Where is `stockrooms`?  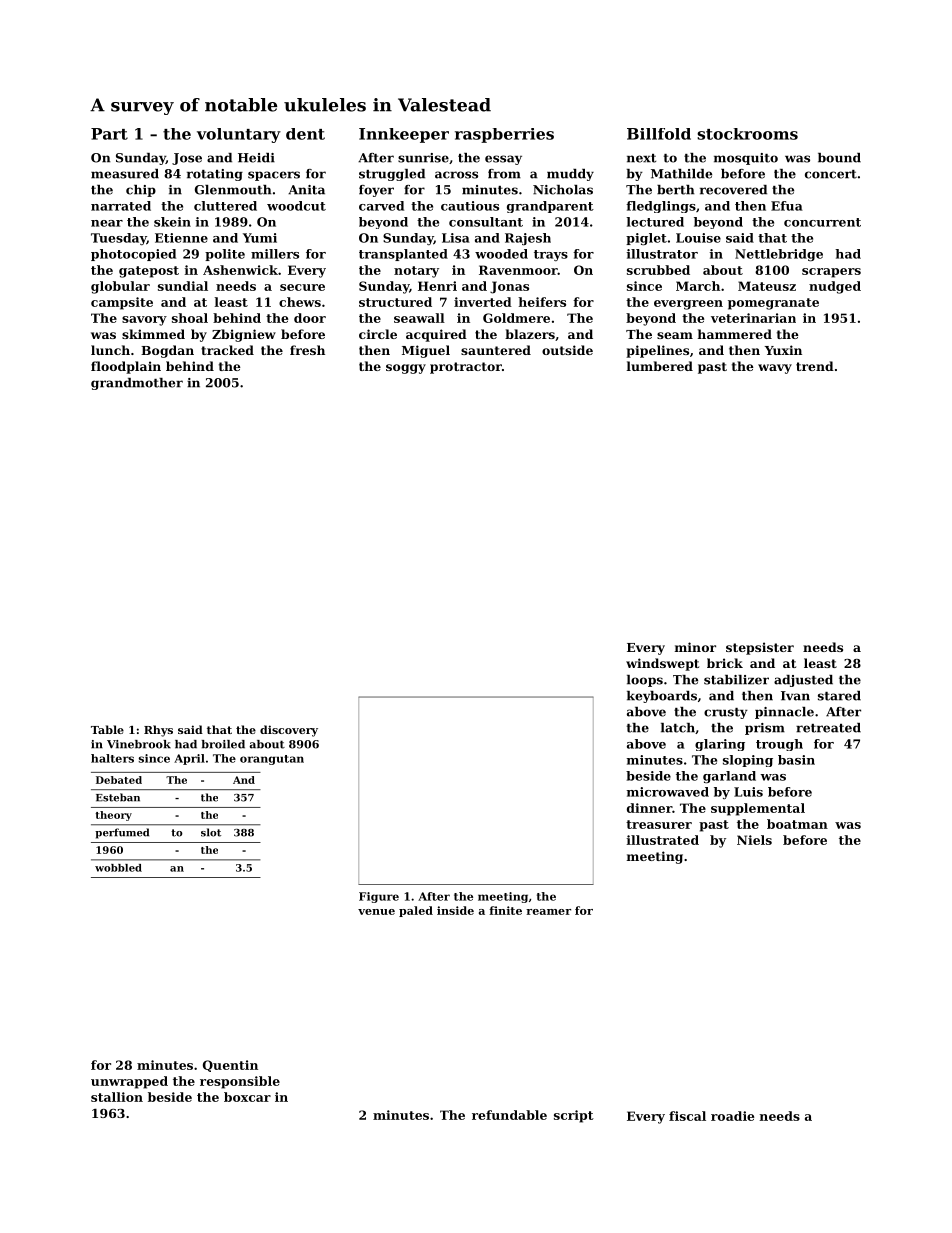 stockrooms is located at coordinates (747, 134).
